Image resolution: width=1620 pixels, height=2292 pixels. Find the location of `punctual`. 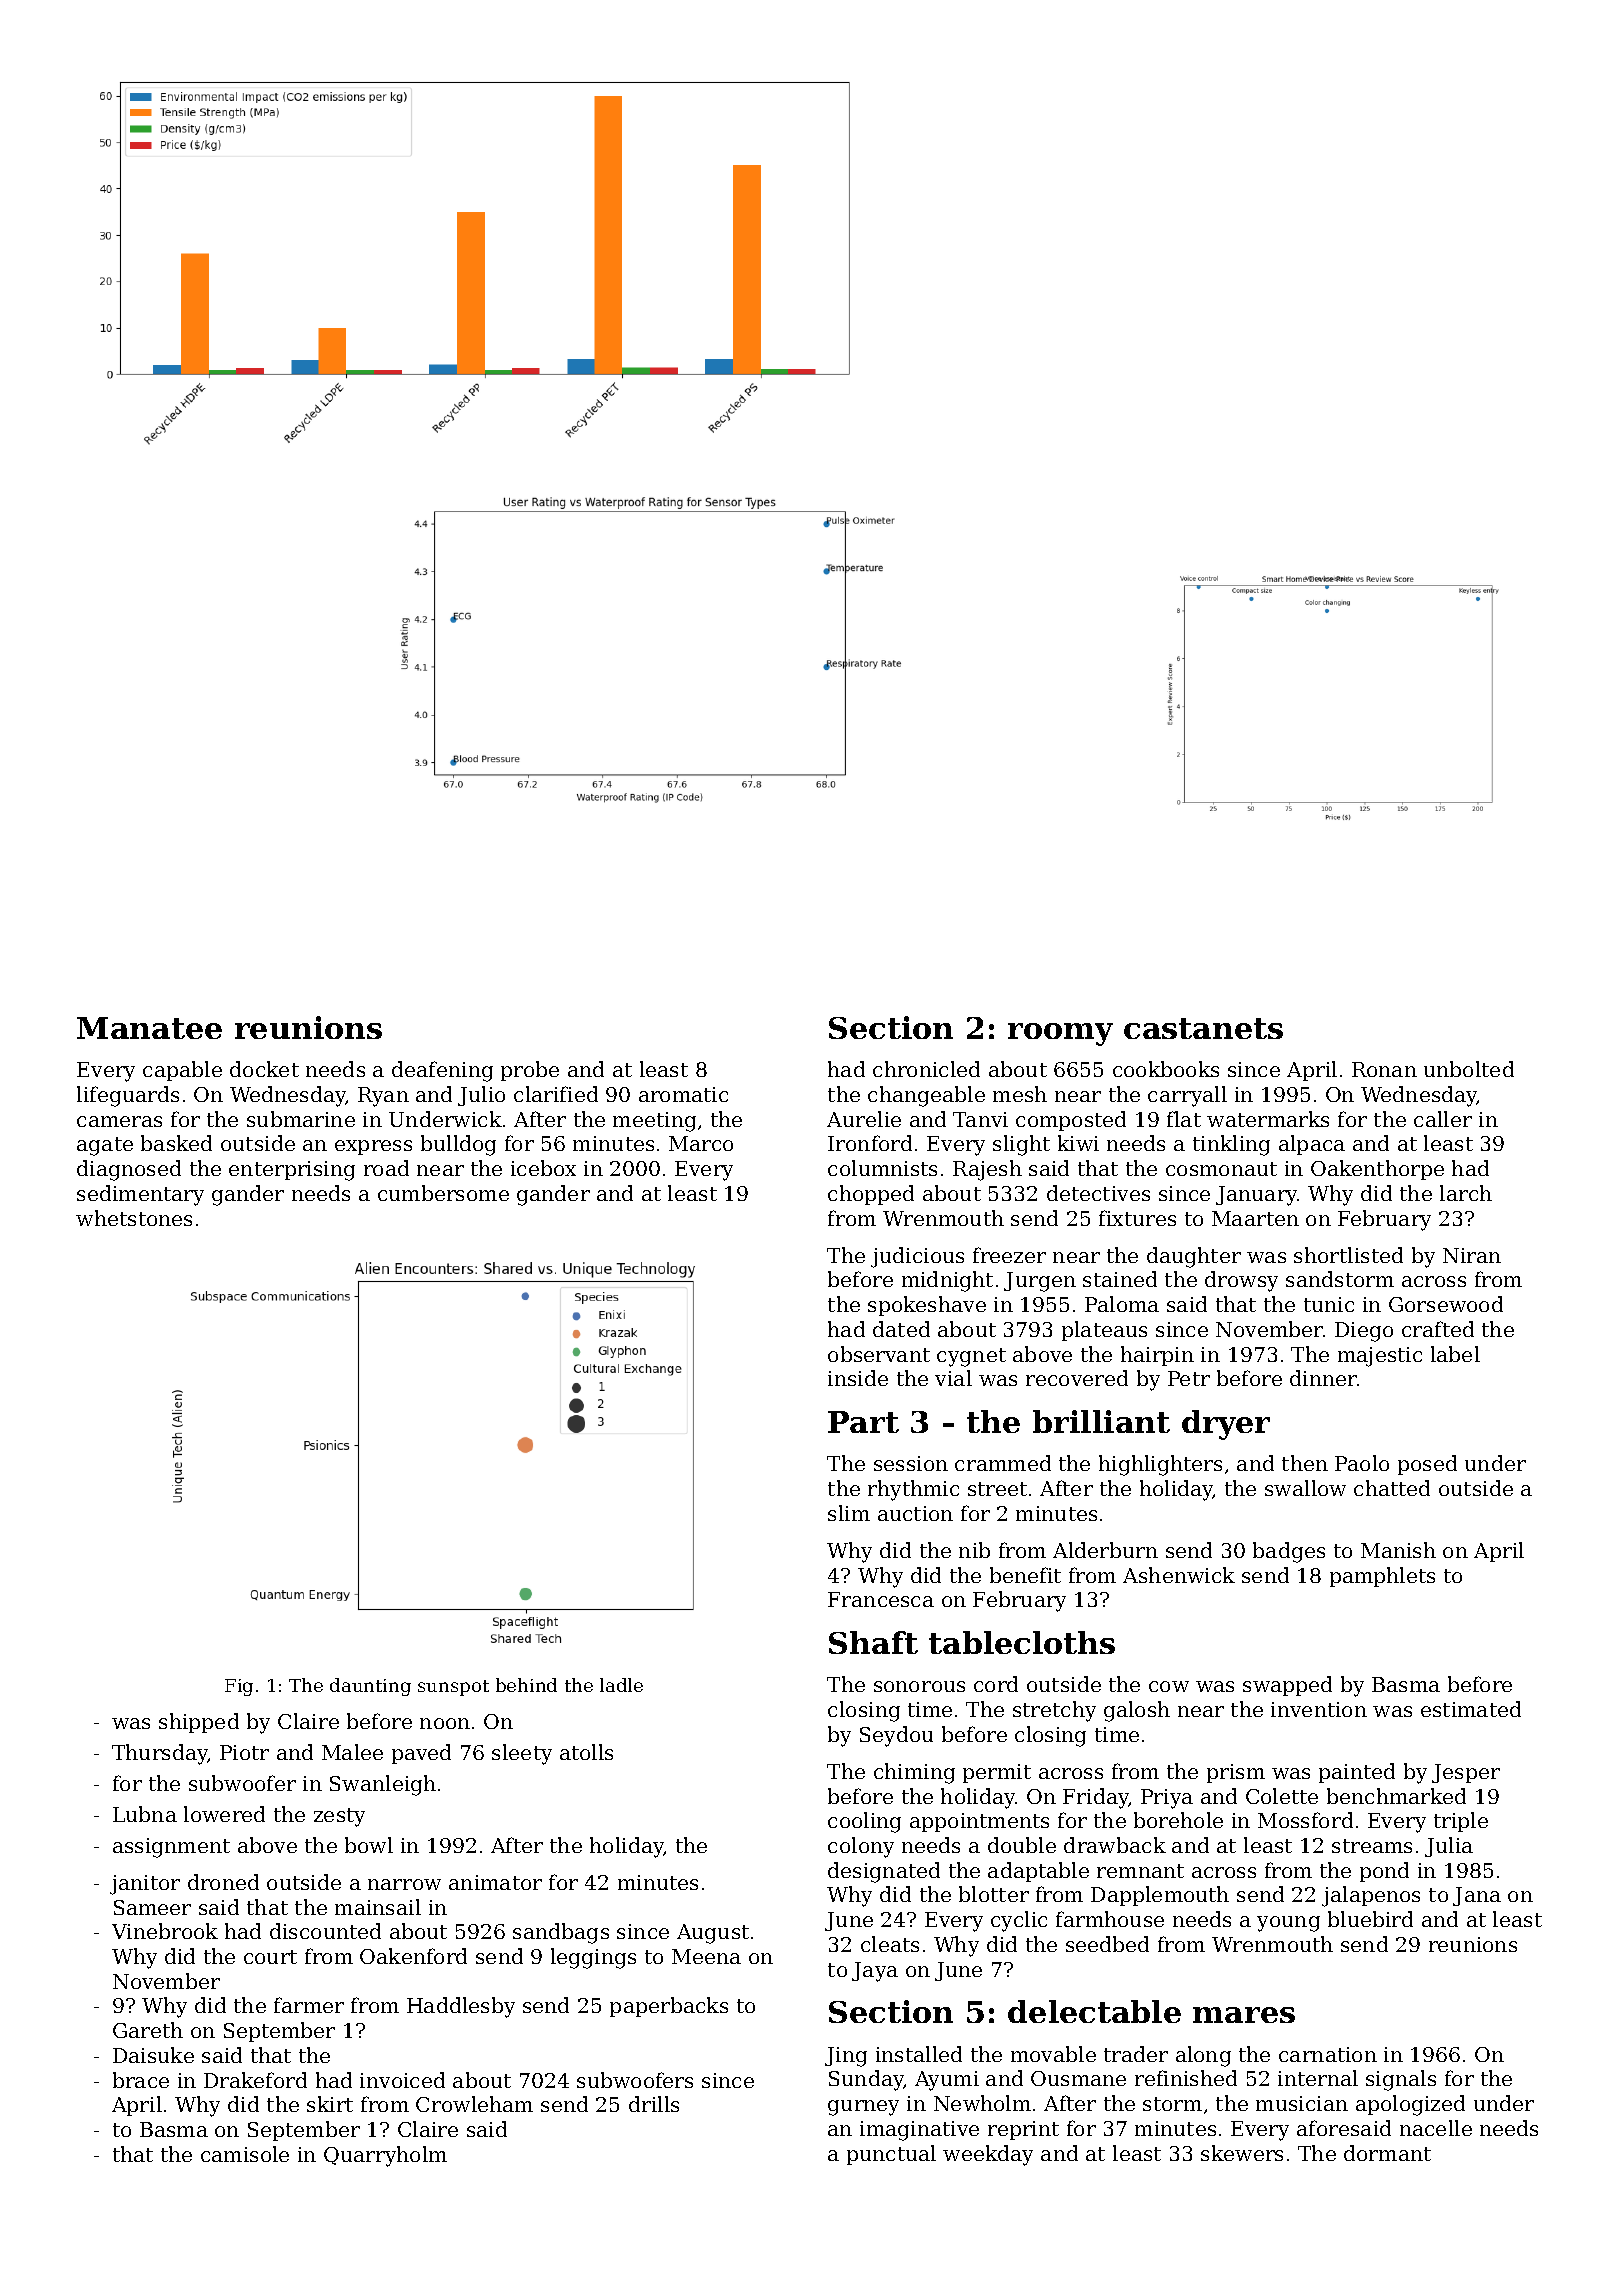

punctual is located at coordinates (891, 2155).
